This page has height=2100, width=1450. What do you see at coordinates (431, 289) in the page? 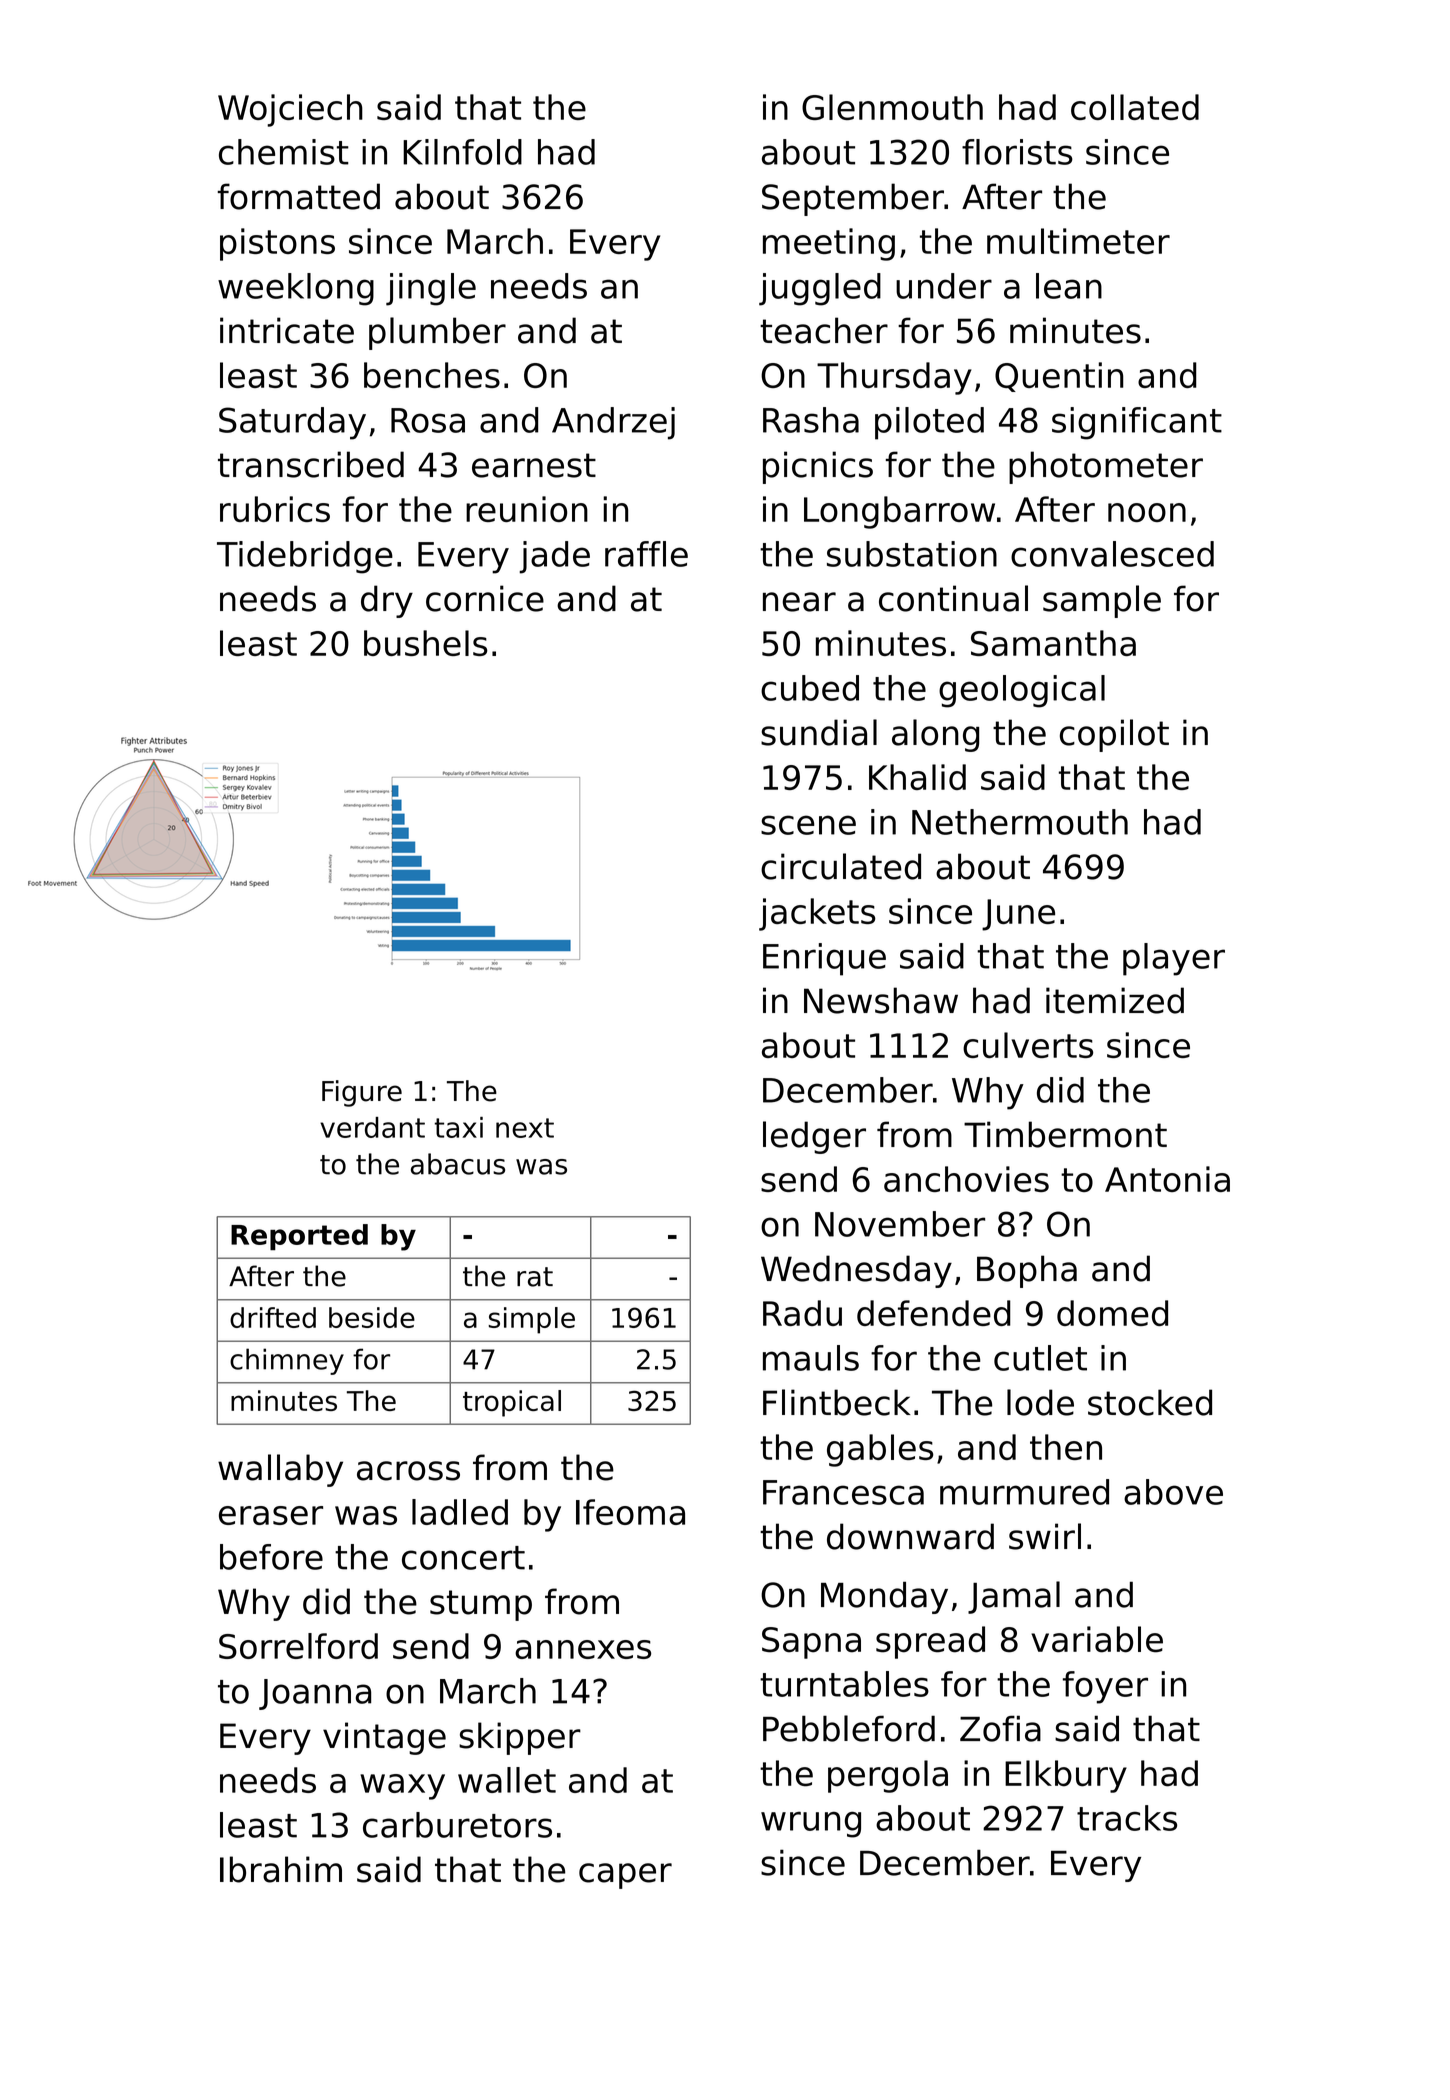
I see `jingle` at bounding box center [431, 289].
